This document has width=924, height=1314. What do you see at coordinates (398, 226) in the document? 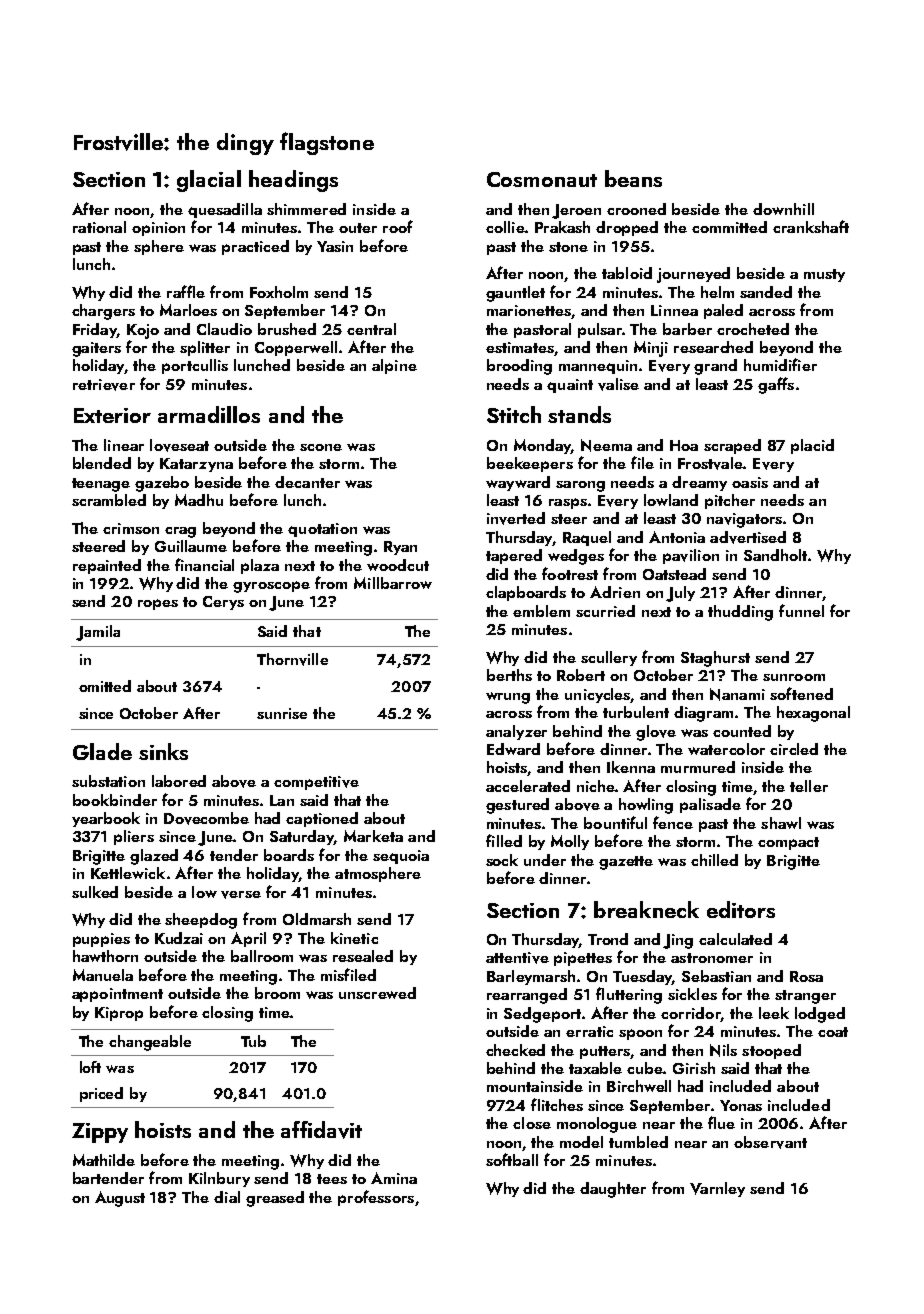
I see `roof` at bounding box center [398, 226].
